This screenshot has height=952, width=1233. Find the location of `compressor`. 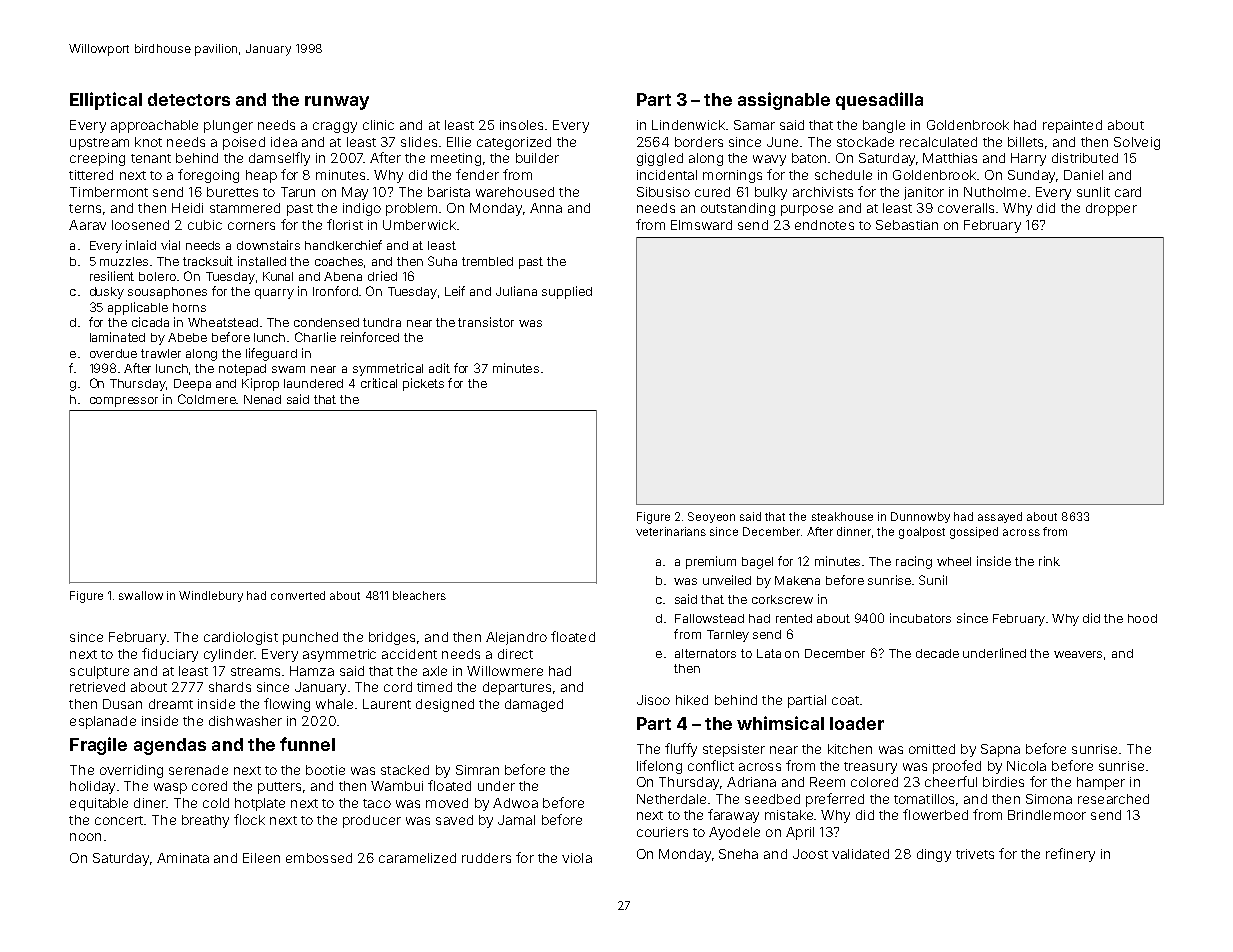

compressor is located at coordinates (124, 402).
